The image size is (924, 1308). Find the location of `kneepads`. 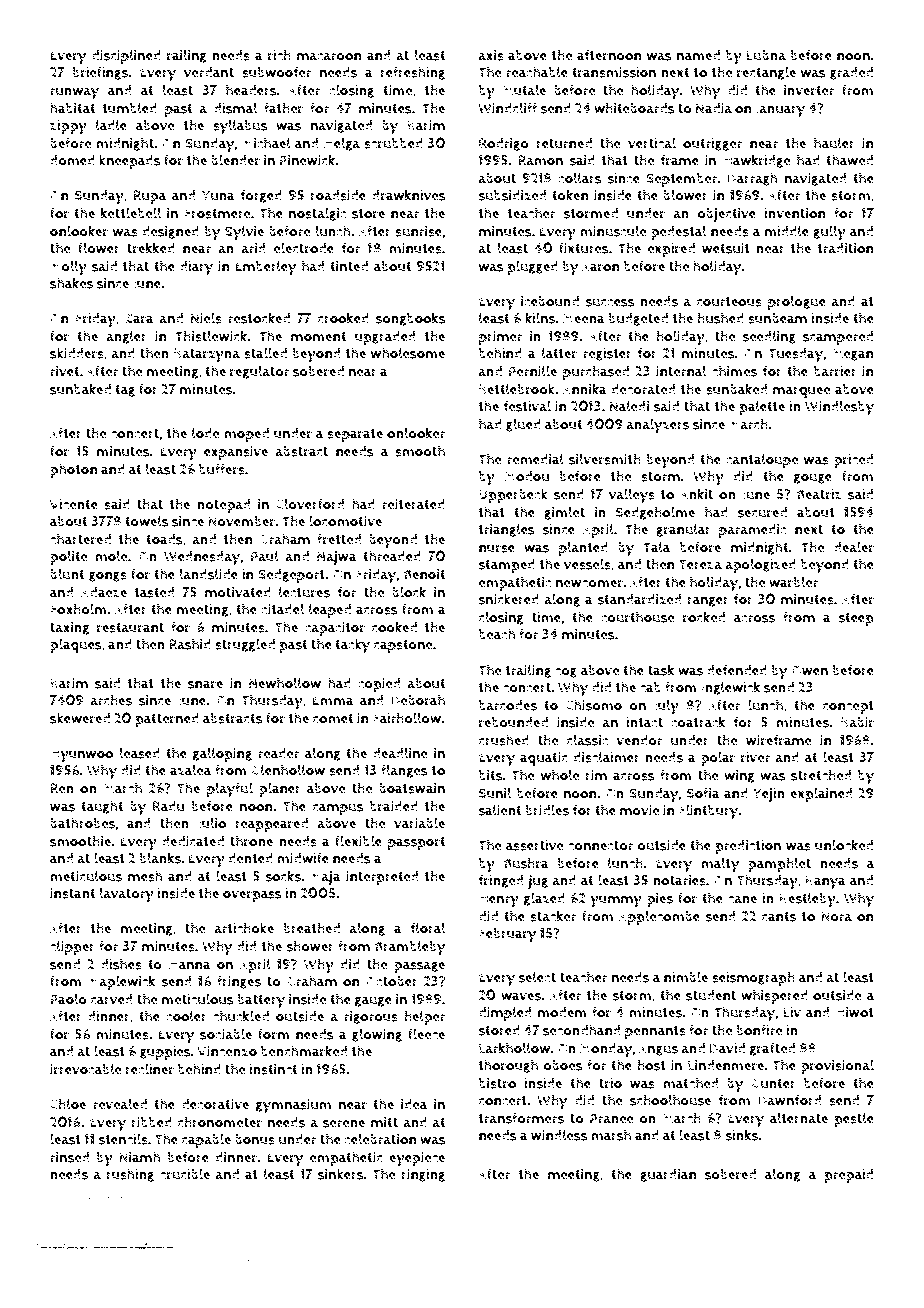

kneepads is located at coordinates (129, 161).
